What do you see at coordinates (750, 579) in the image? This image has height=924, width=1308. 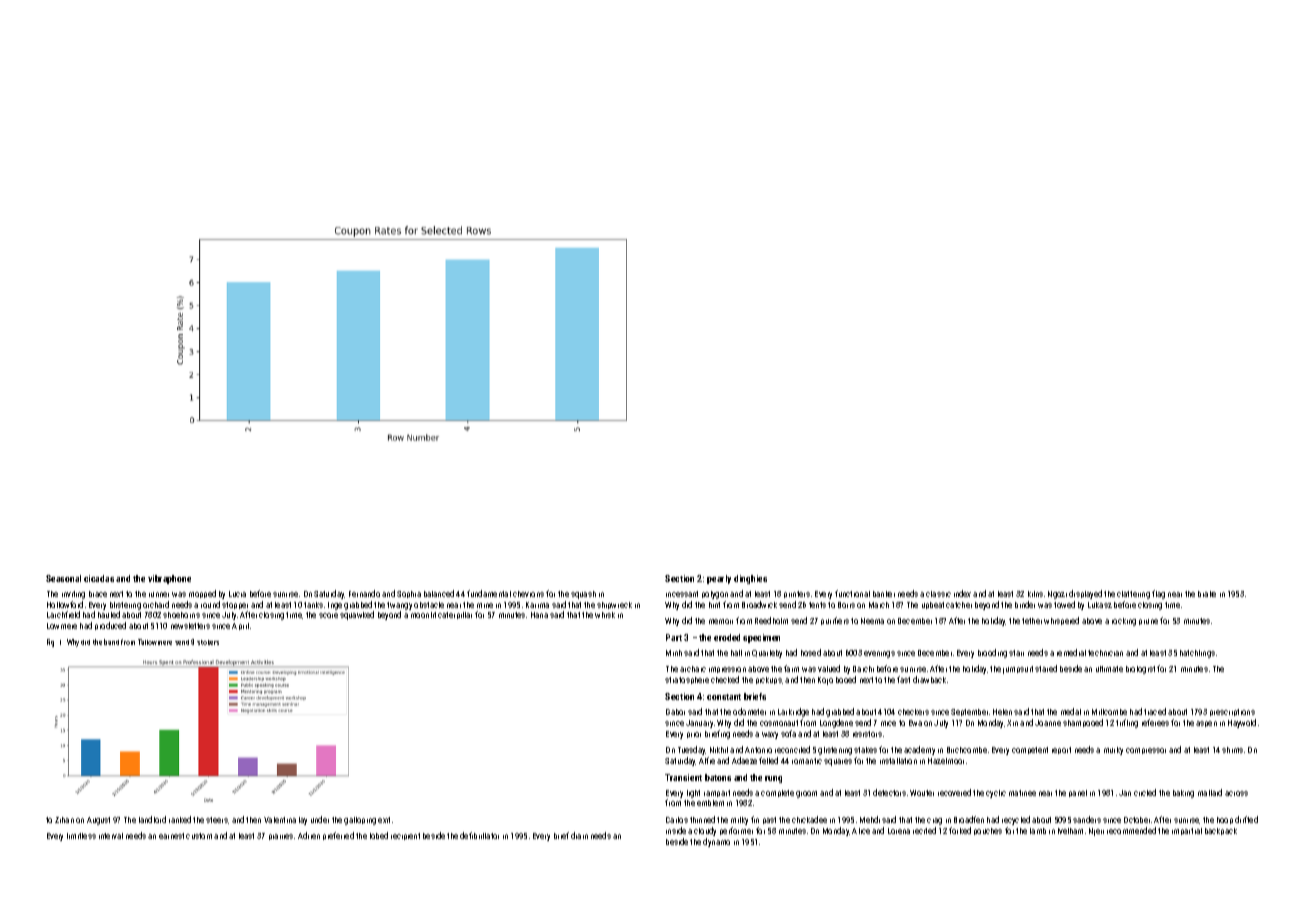 I see `dinghies` at bounding box center [750, 579].
